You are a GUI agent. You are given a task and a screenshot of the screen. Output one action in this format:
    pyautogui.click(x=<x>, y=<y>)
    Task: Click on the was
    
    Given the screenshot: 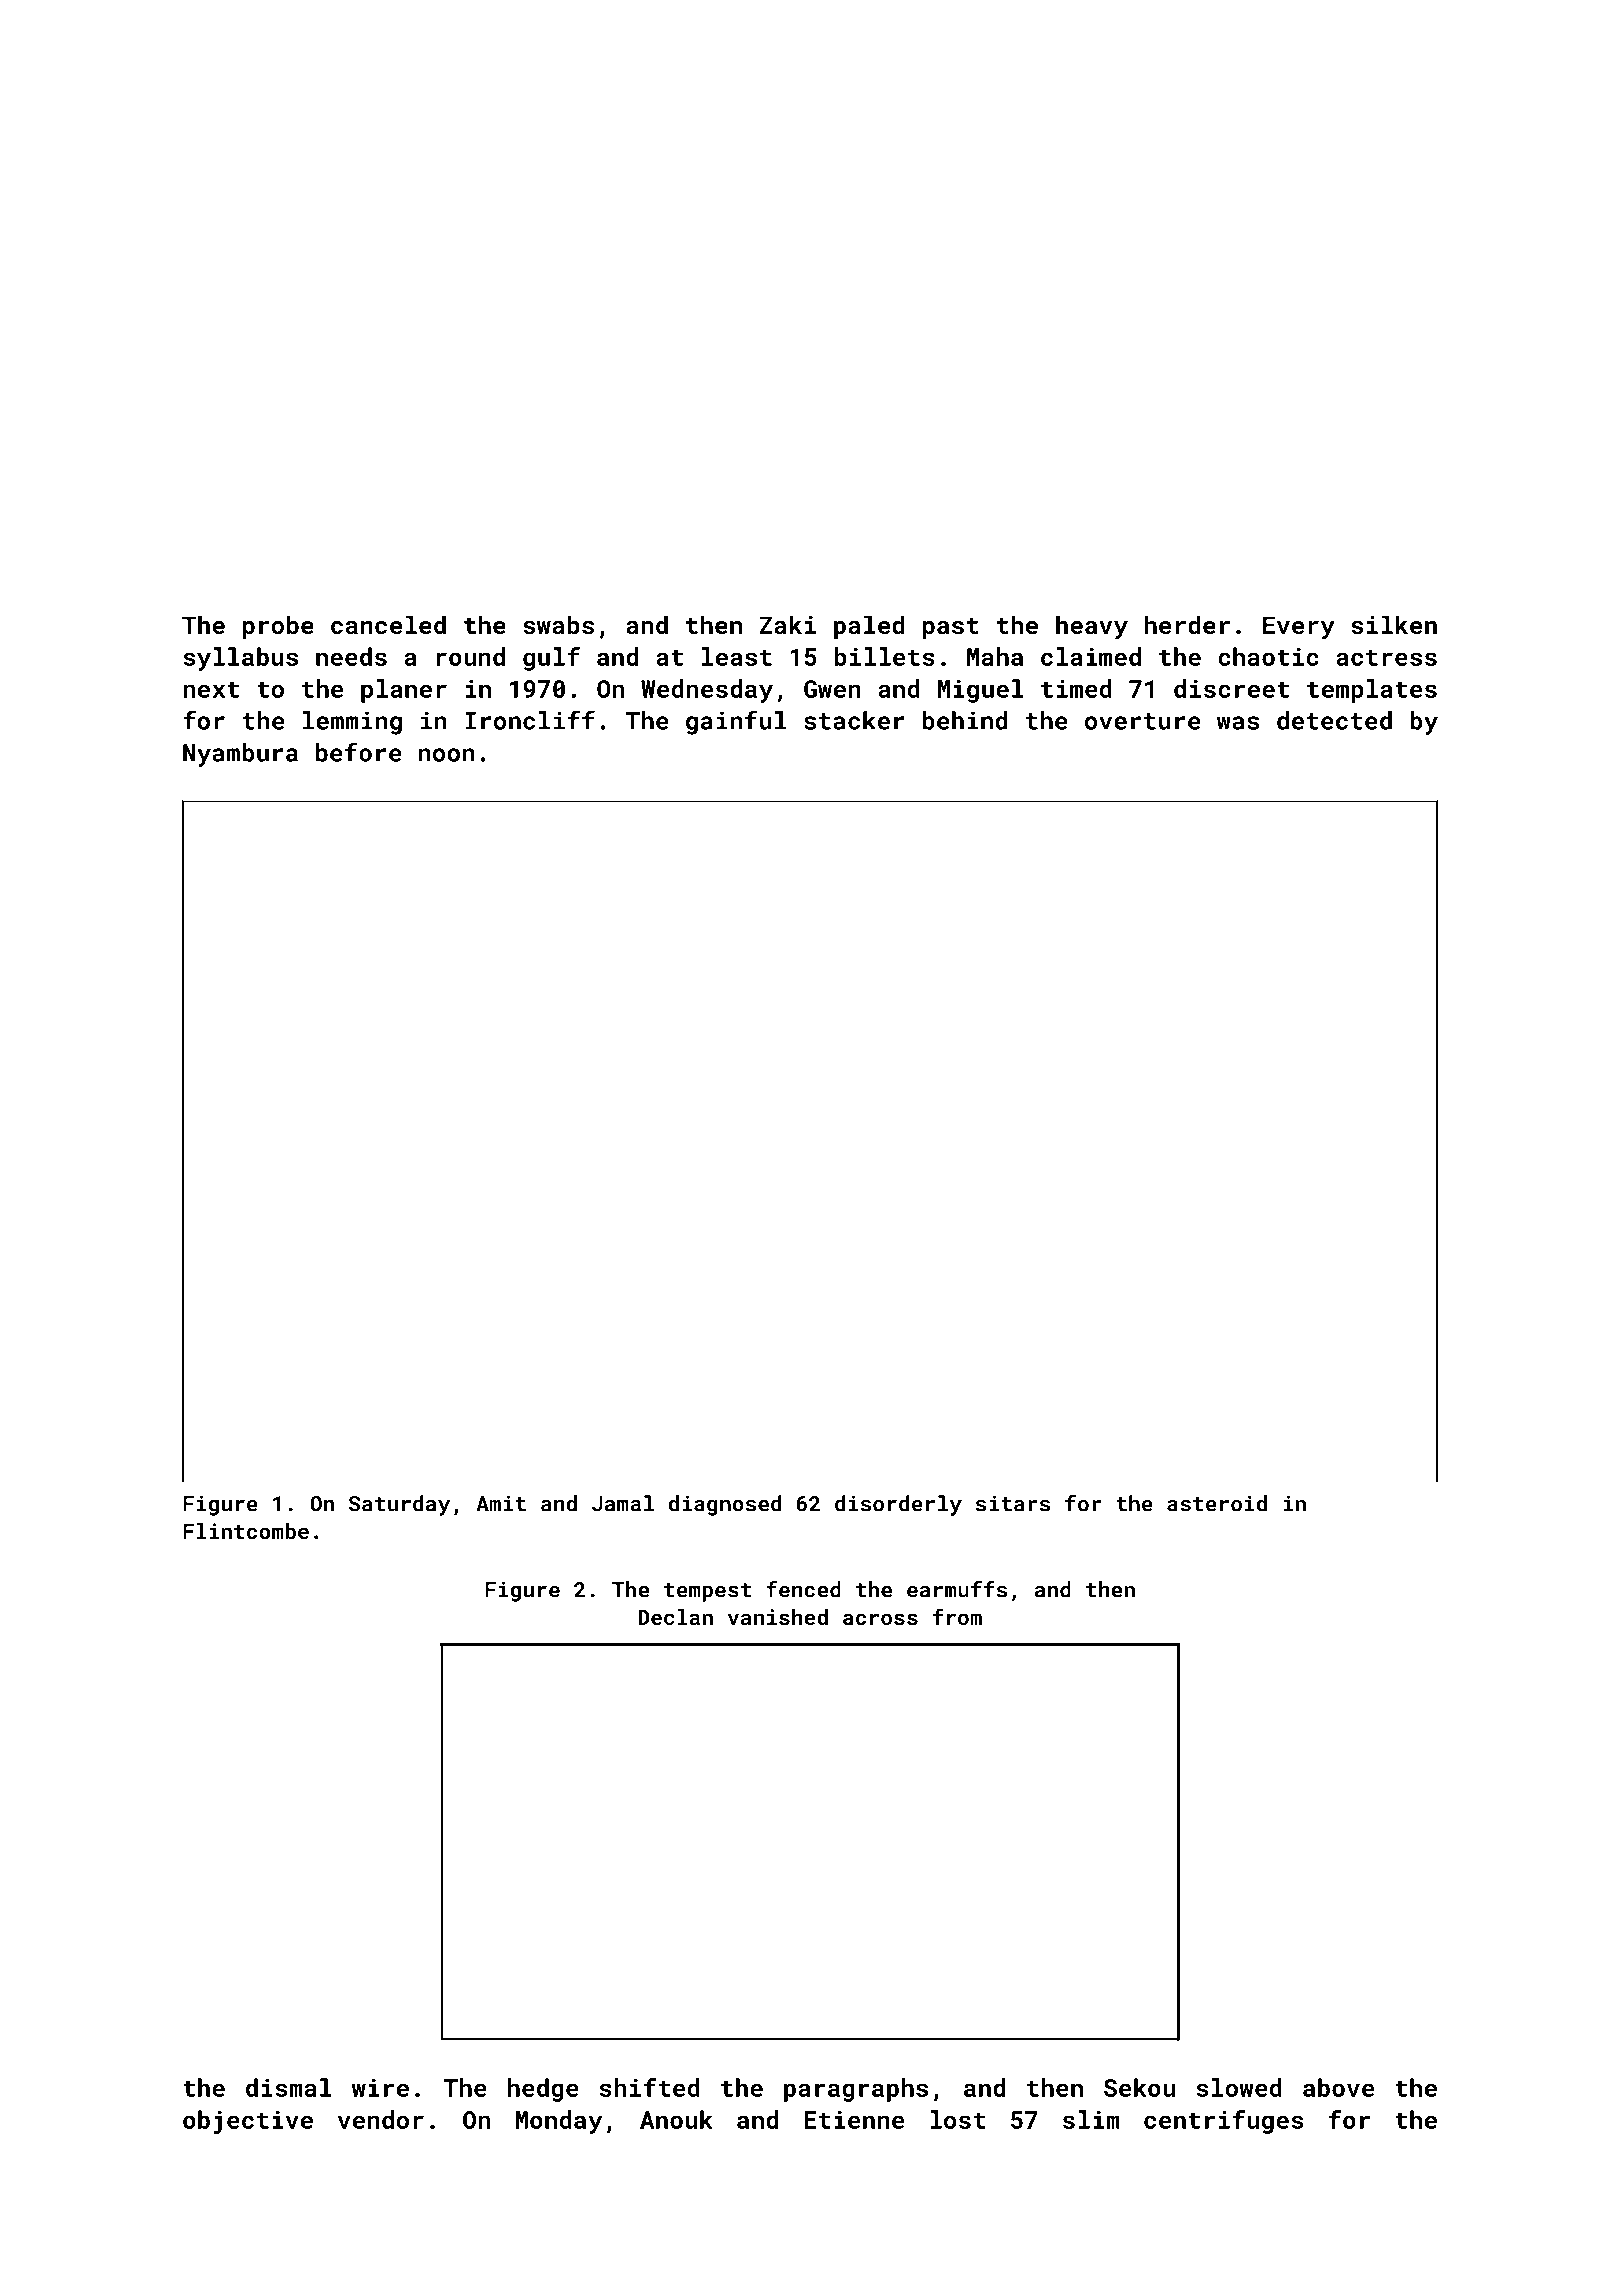 What is the action you would take?
    pyautogui.click(x=1238, y=723)
